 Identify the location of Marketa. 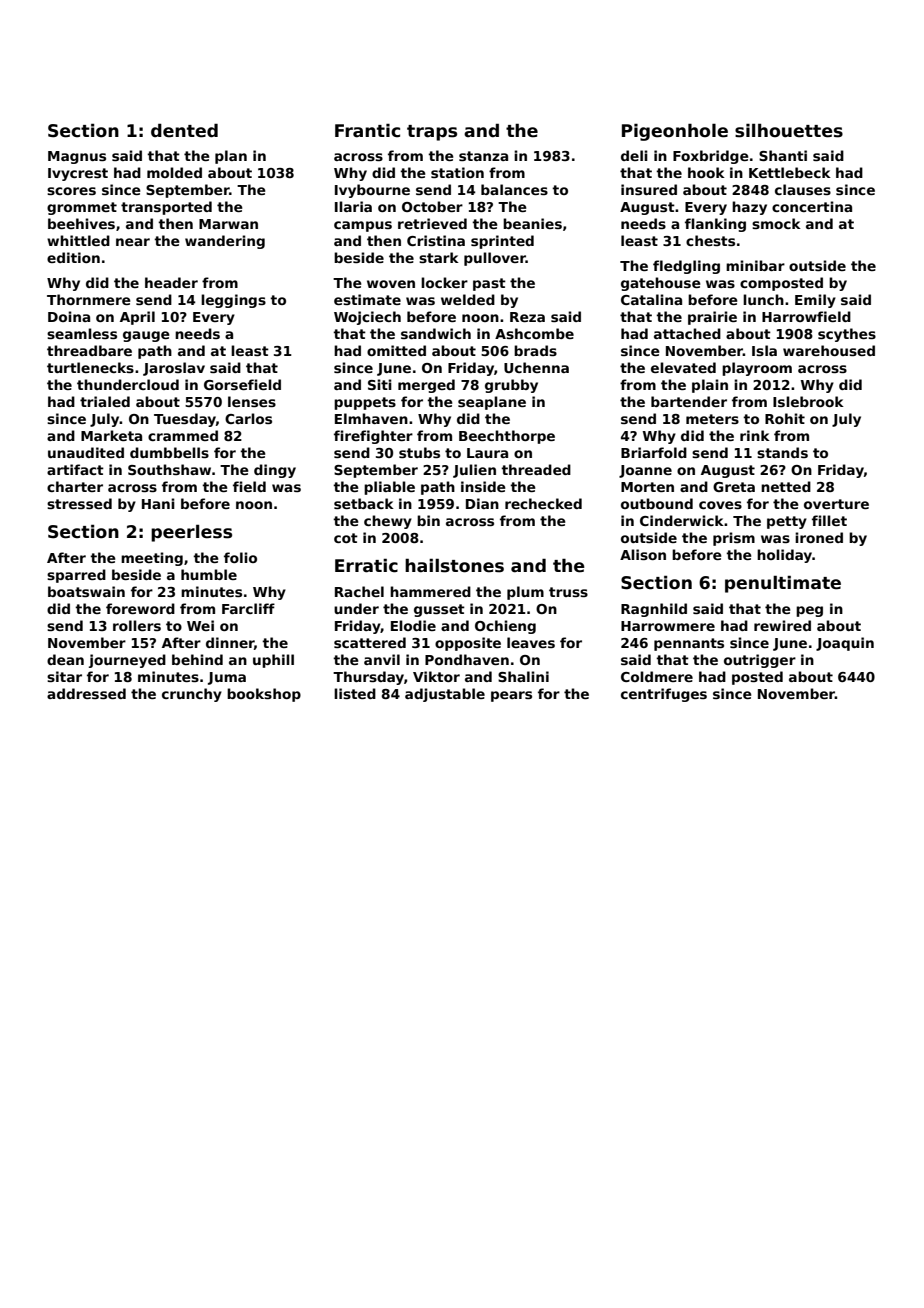
(111, 435).
